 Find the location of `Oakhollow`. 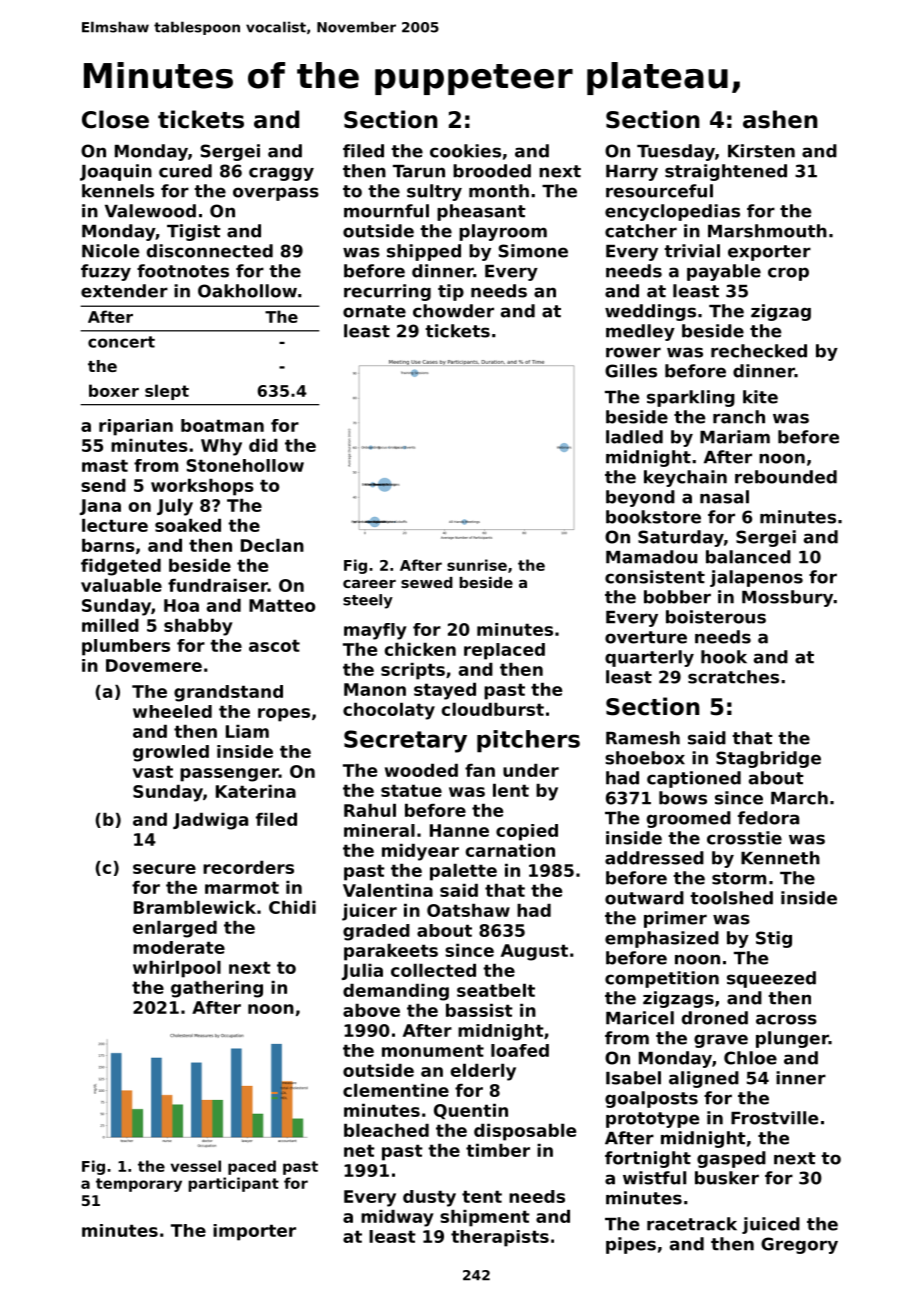

Oakhollow is located at coordinates (247, 291).
